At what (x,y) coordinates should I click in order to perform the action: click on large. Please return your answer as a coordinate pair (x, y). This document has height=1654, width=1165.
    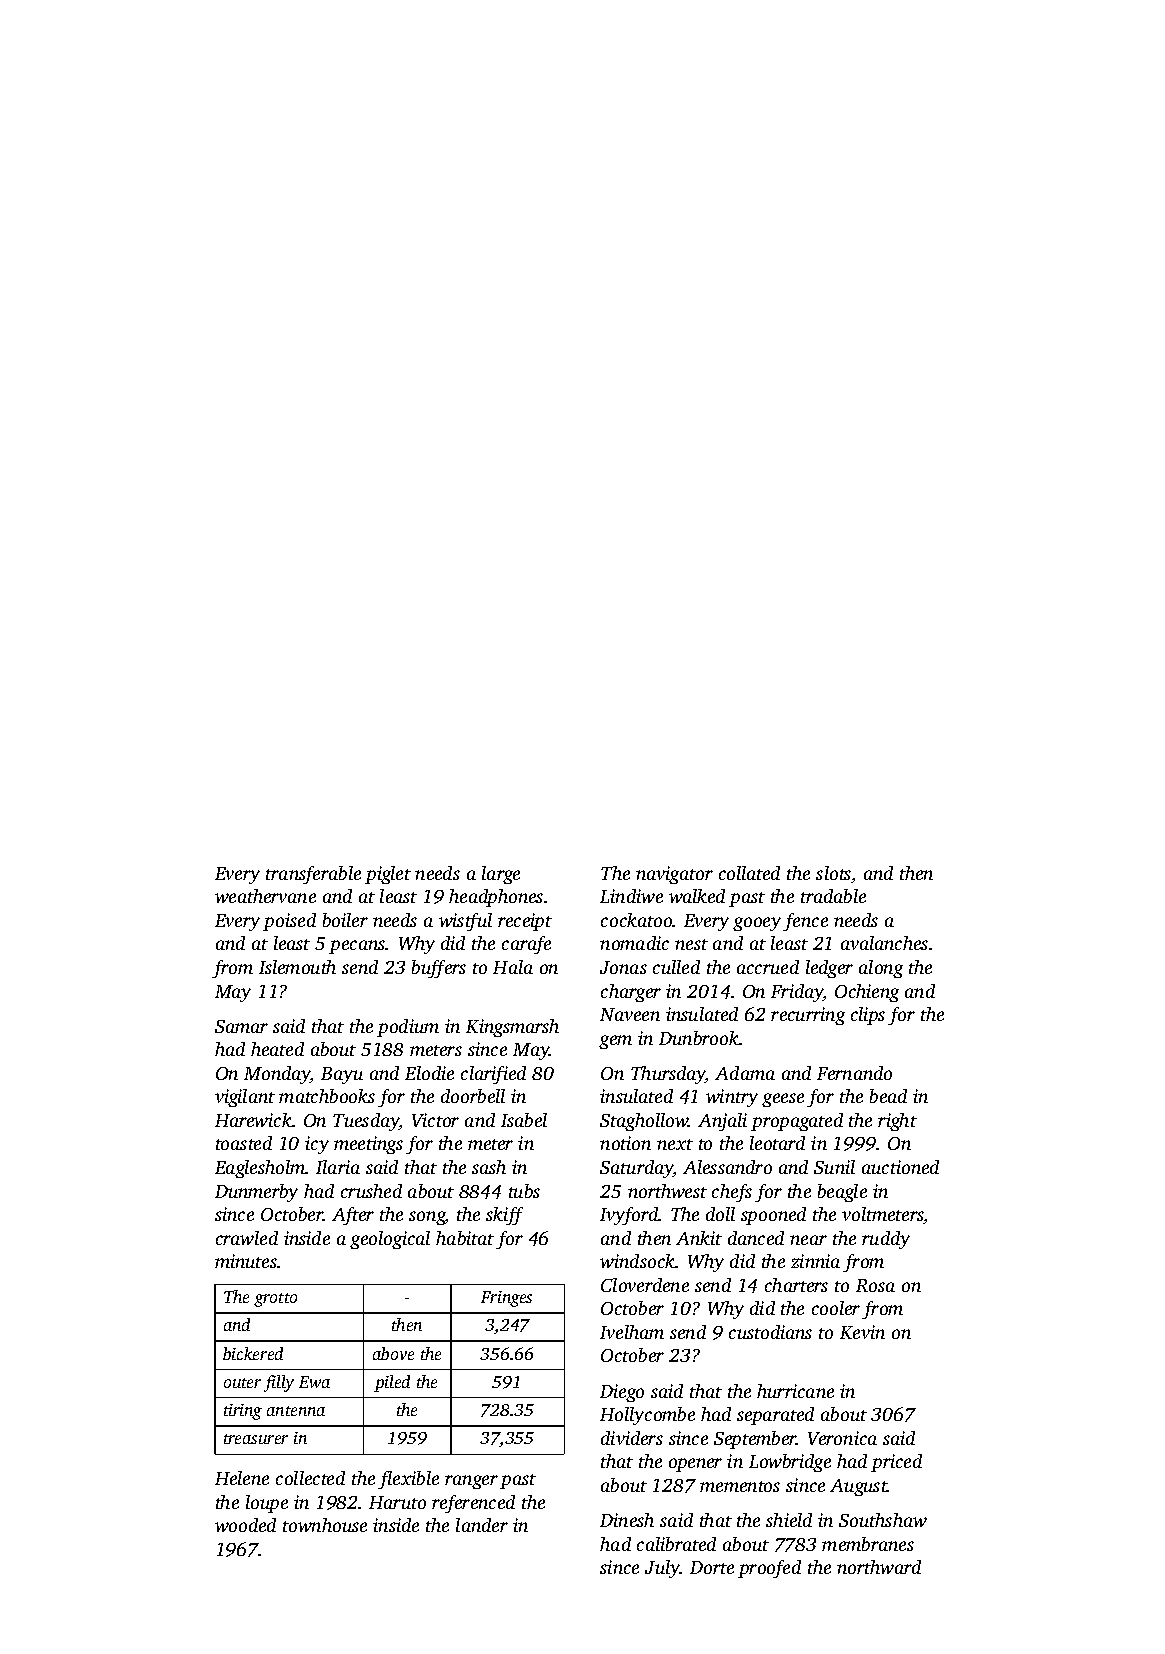
    Looking at the image, I should click on (501, 875).
